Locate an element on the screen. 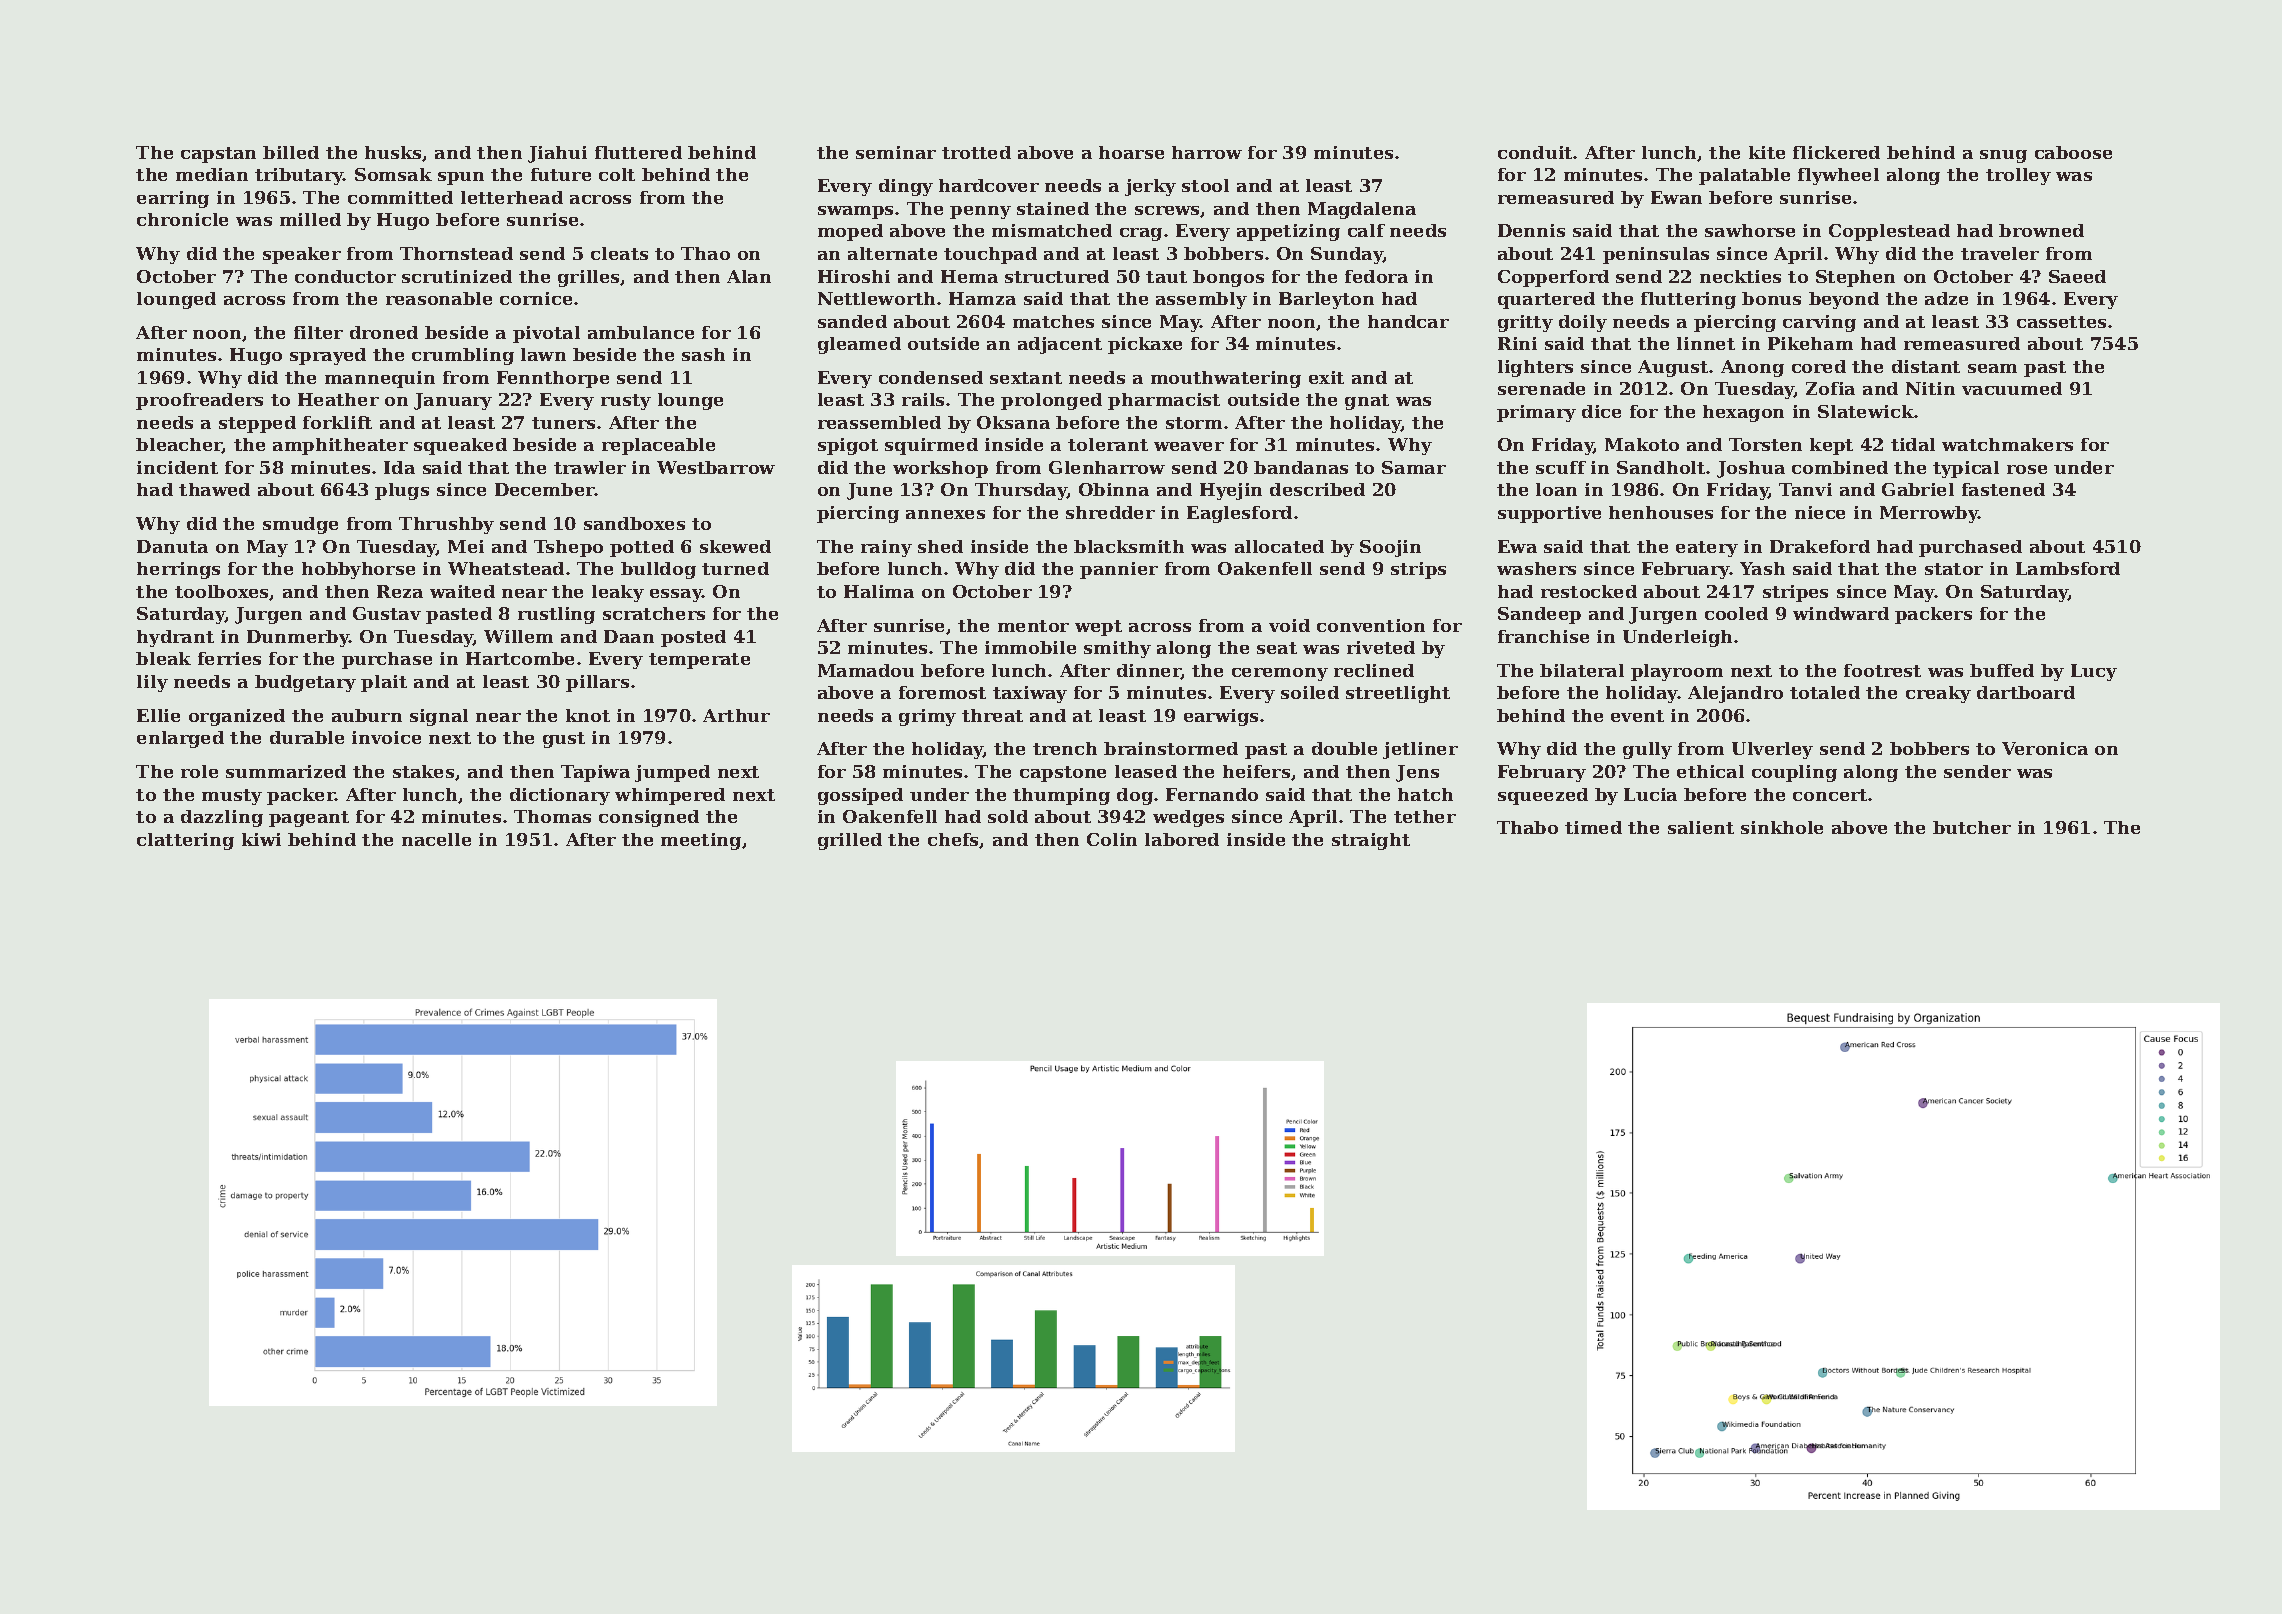 This screenshot has width=2282, height=1614. enlarged is located at coordinates (180, 739).
